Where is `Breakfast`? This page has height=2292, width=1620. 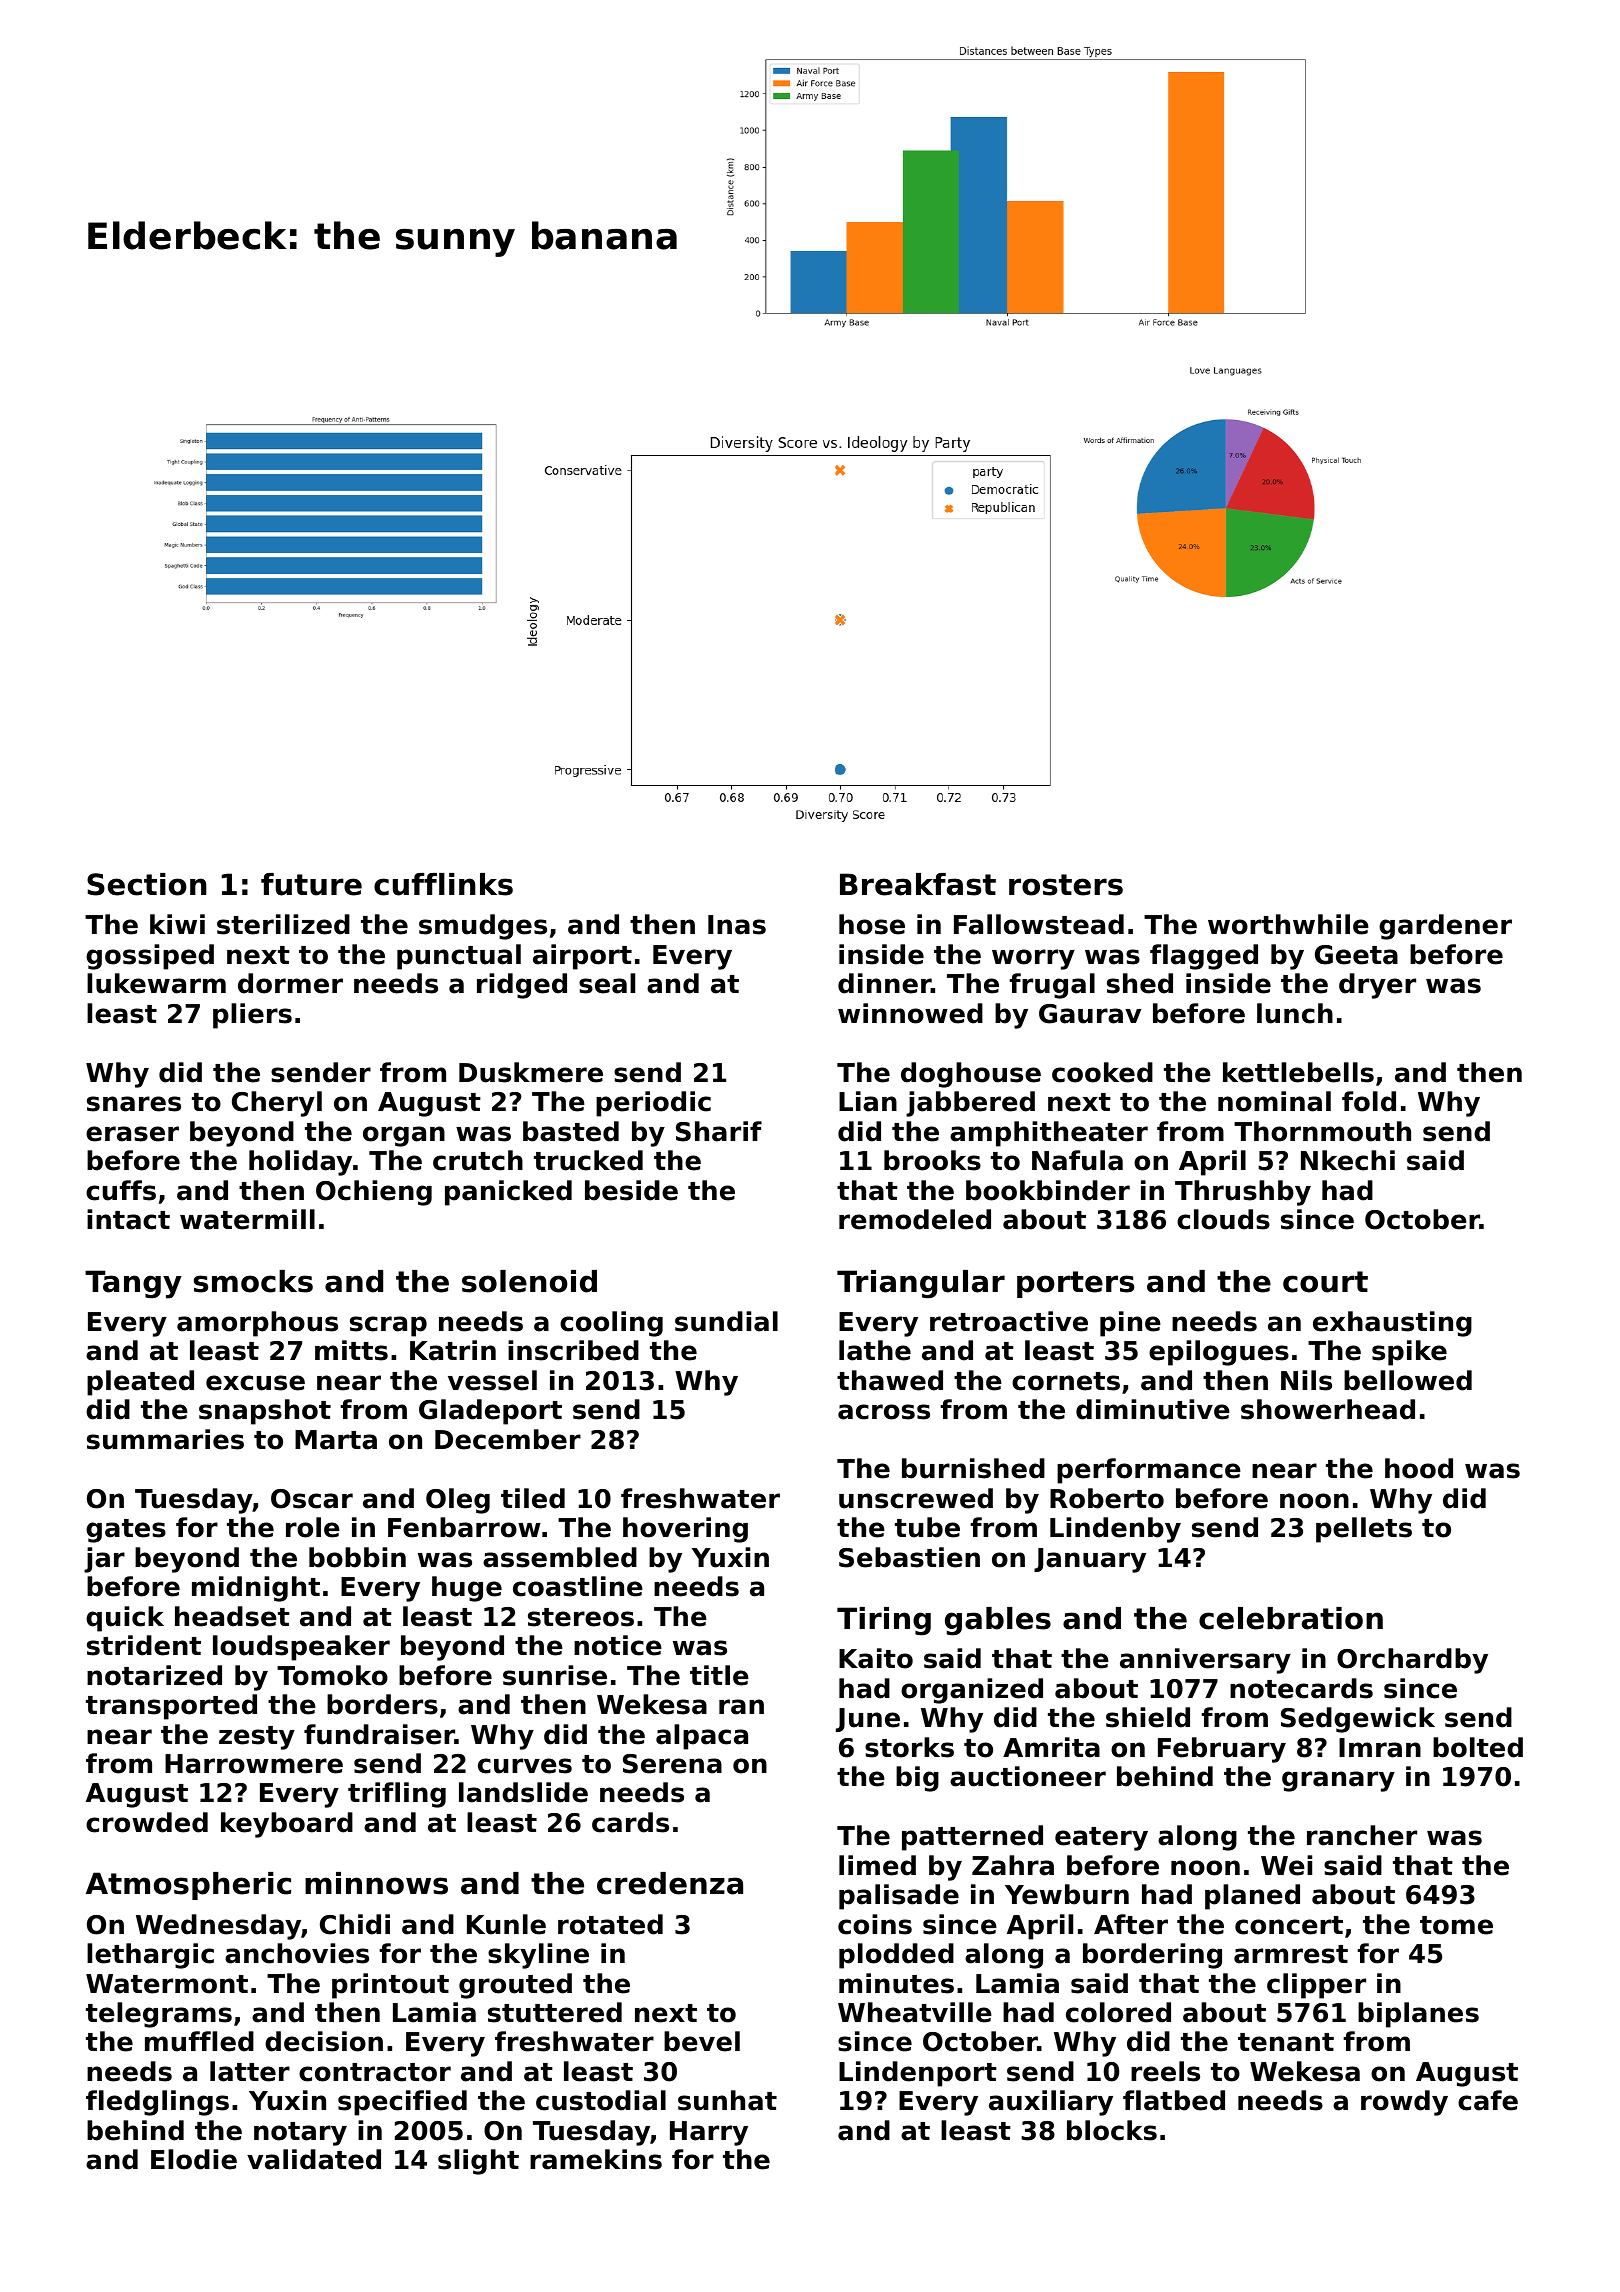 Breakfast is located at coordinates (918, 884).
